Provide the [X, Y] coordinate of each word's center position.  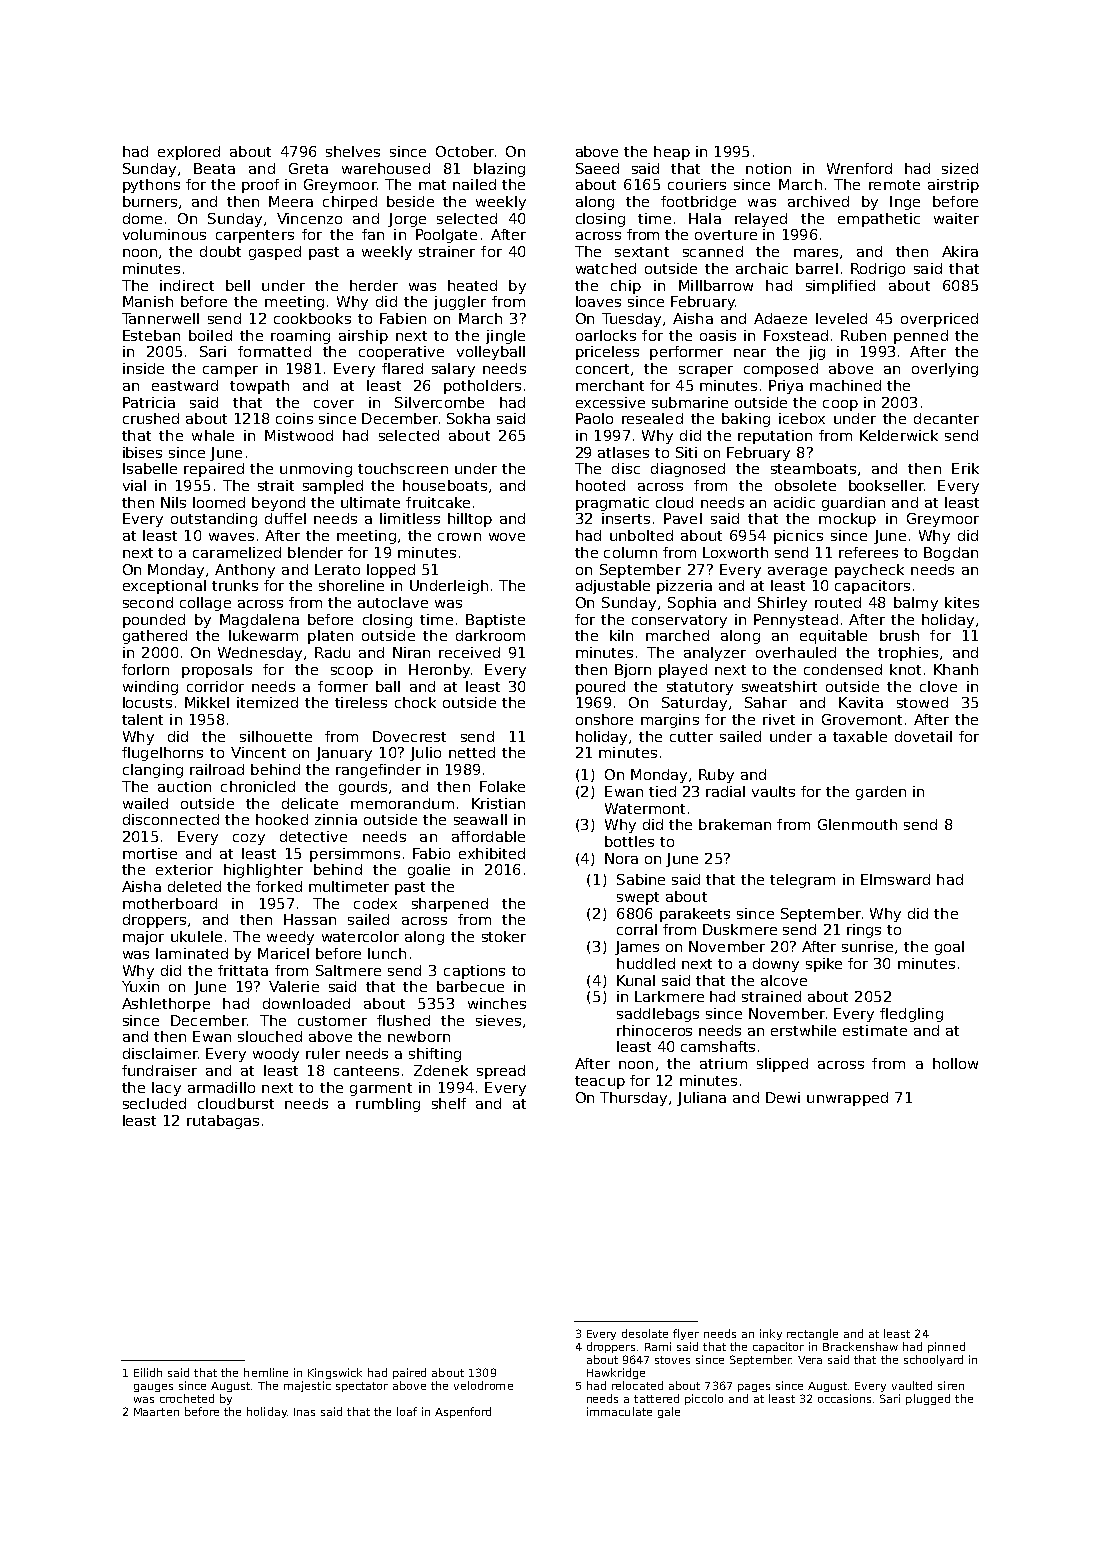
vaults [773, 791]
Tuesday [631, 320]
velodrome [483, 1385]
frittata [243, 970]
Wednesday [260, 654]
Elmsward [895, 879]
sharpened [450, 905]
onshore [604, 719]
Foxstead [796, 335]
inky [771, 1334]
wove [507, 537]
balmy [916, 604]
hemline [266, 1372]
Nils [173, 502]
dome [142, 218]
